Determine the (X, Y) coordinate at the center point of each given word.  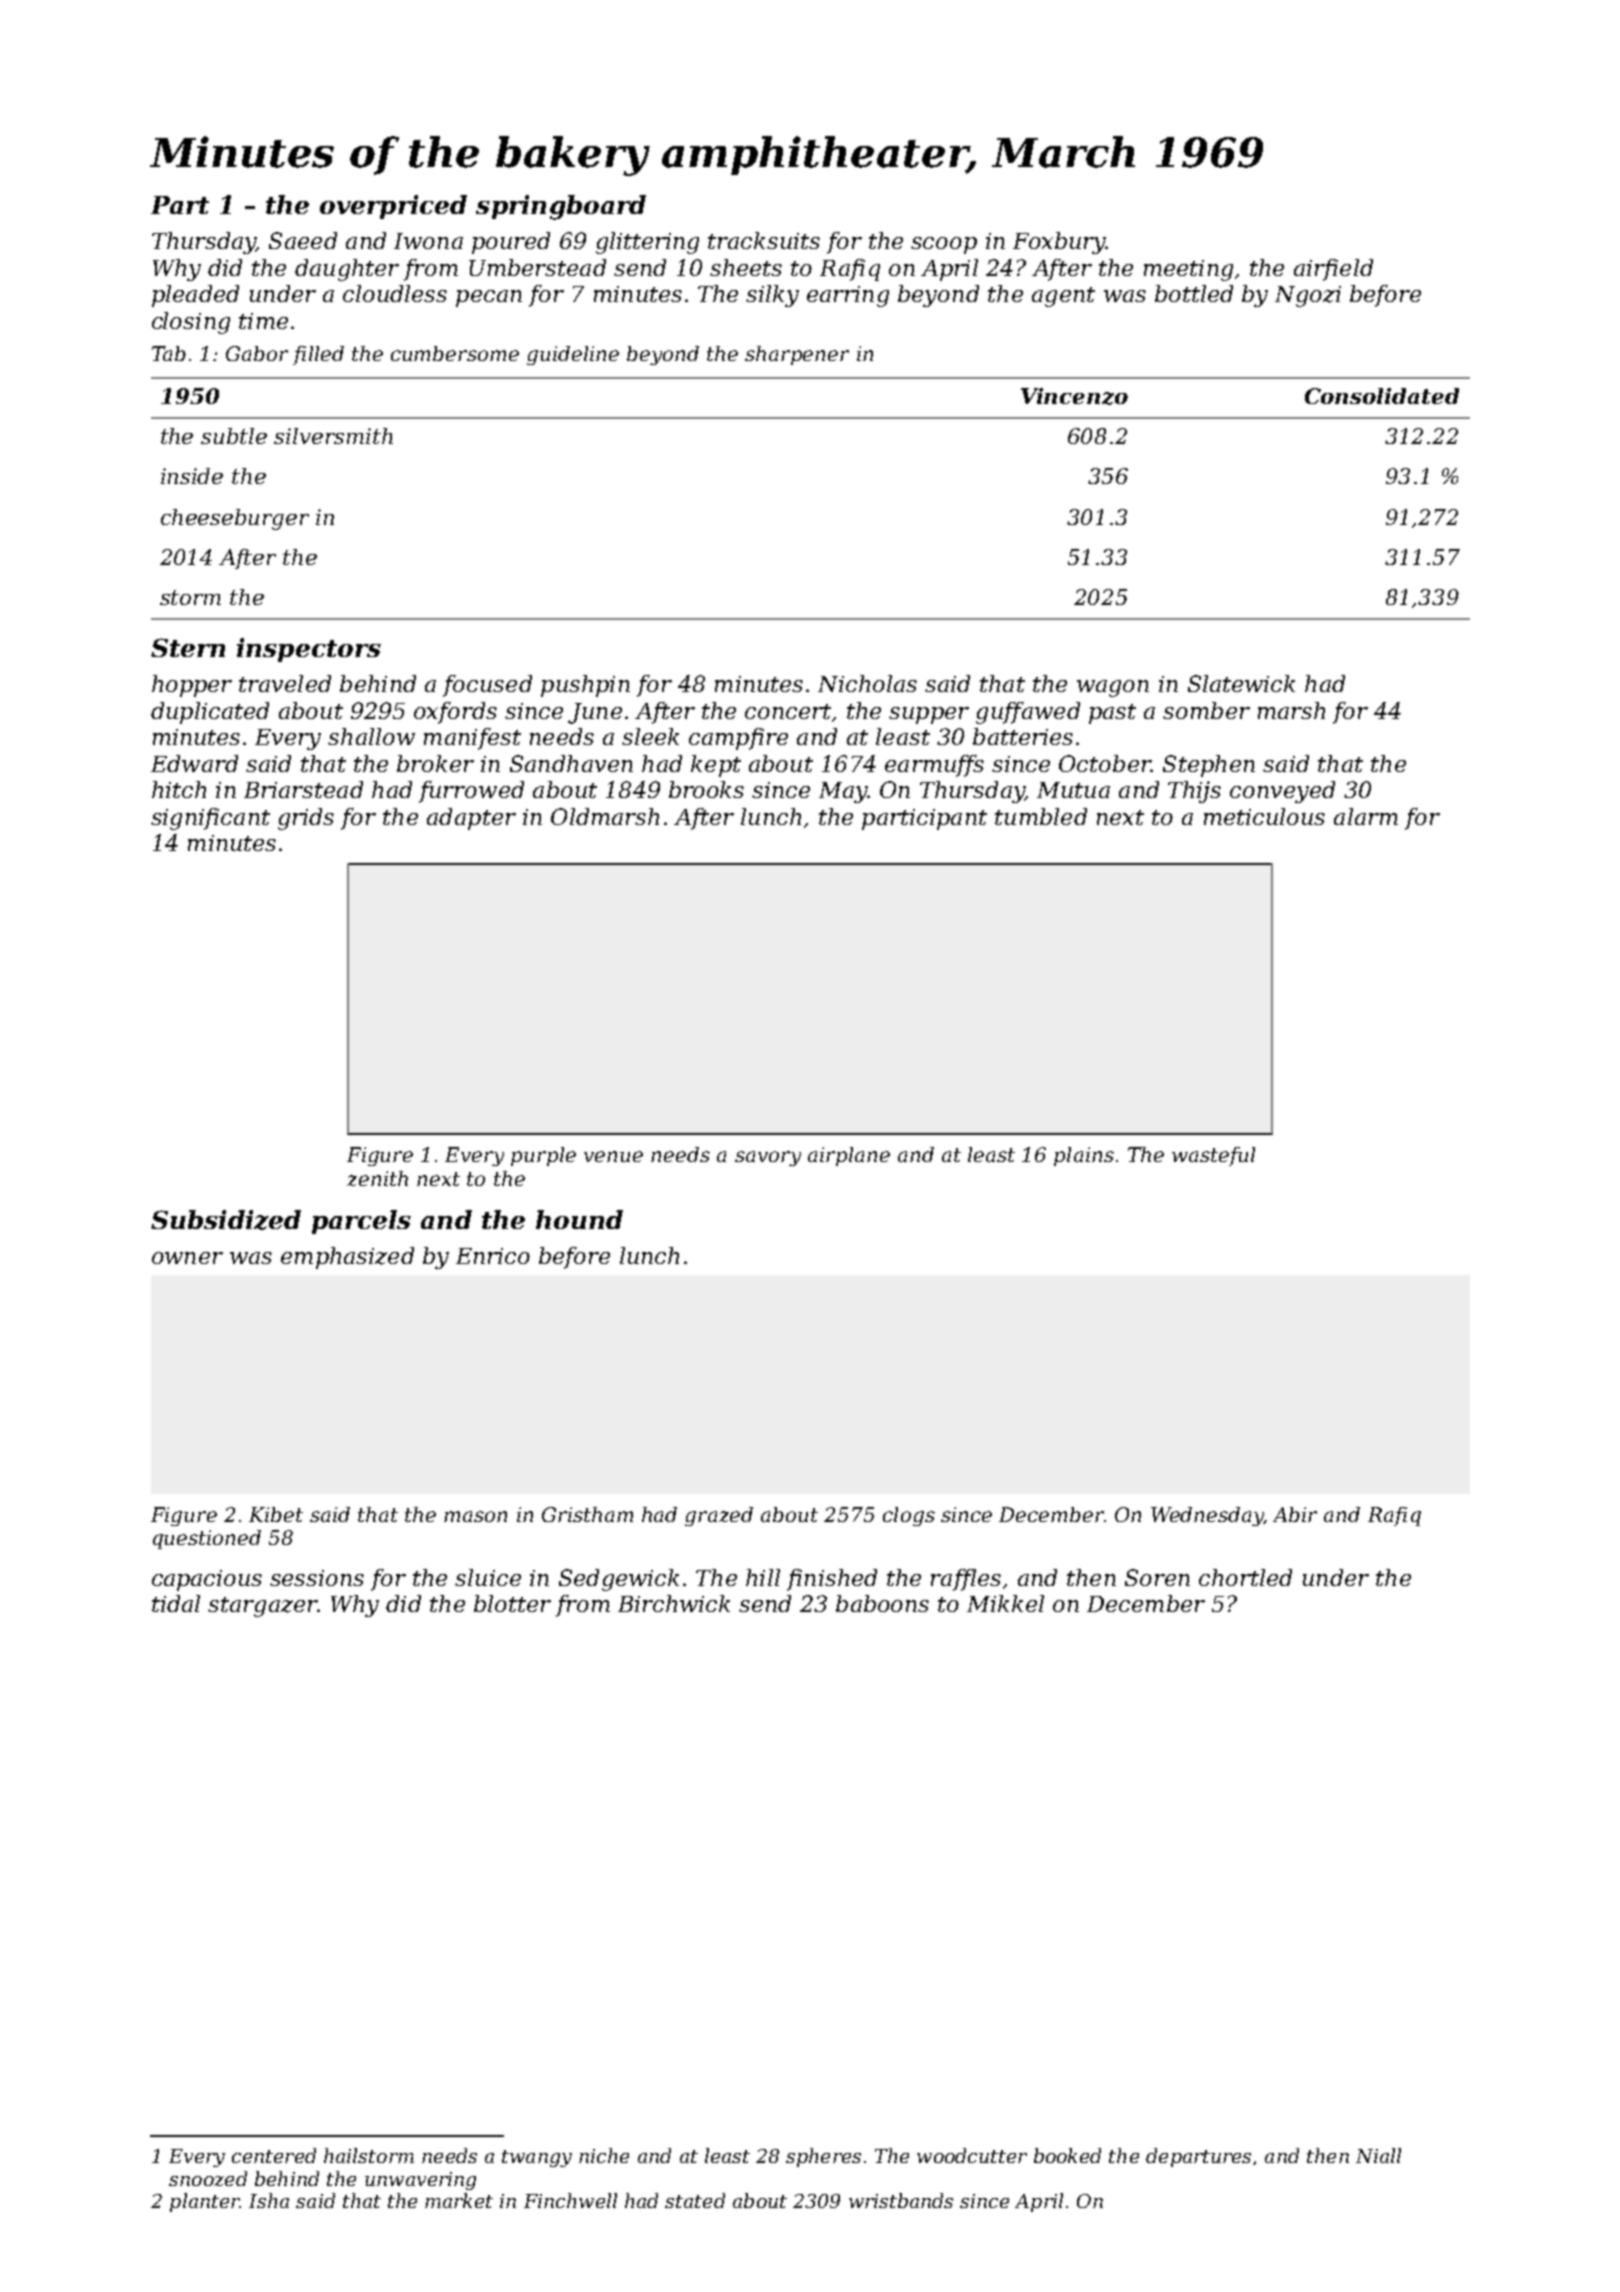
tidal (176, 1603)
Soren (1157, 1577)
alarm (1366, 816)
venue (613, 1156)
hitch (179, 789)
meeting (1188, 270)
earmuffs (934, 766)
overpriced (393, 207)
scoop (944, 245)
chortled (1245, 1577)
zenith (377, 1178)
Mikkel (1005, 1603)
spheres (823, 2157)
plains (1084, 1156)
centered (274, 2155)
